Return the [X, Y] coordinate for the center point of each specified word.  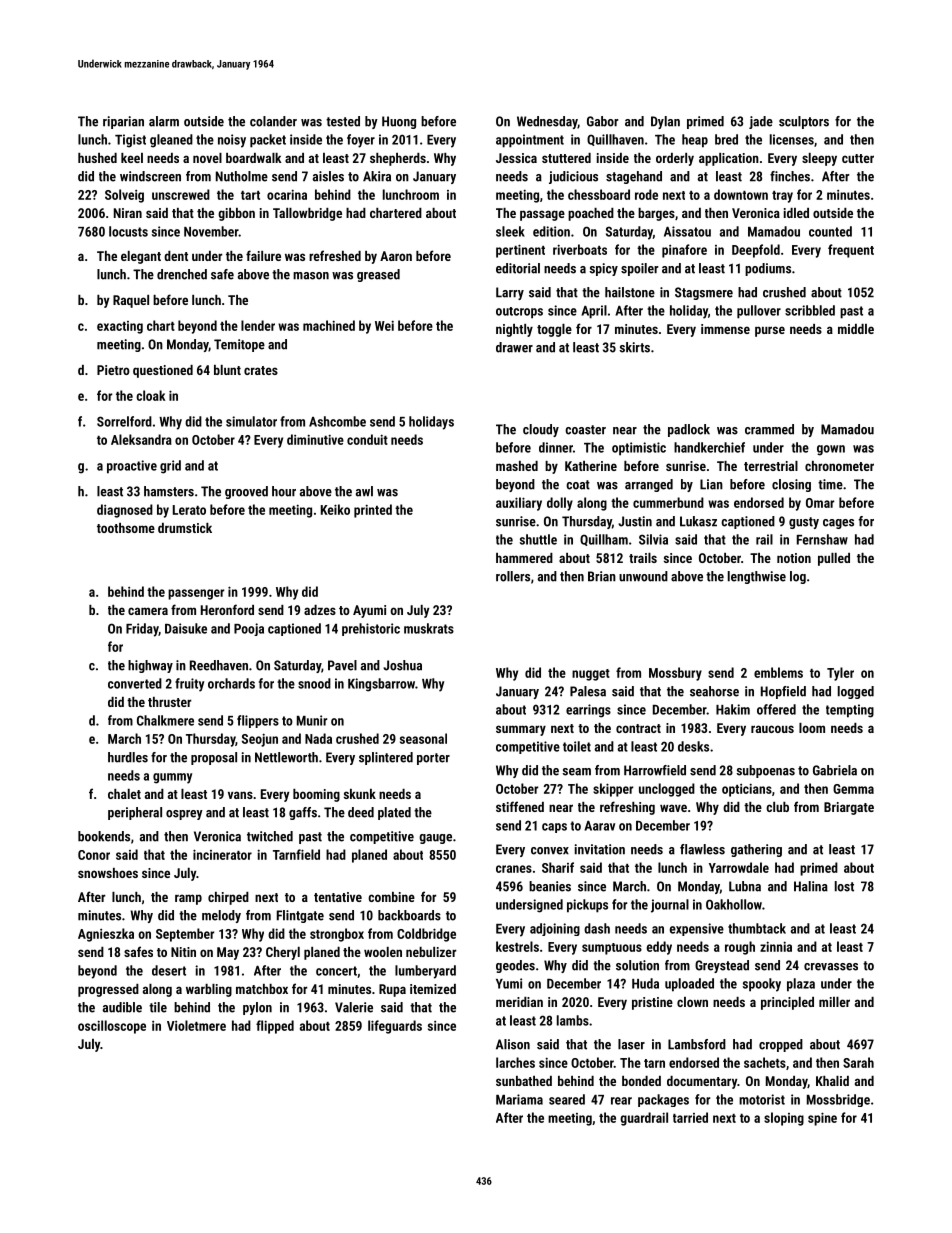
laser [631, 1044]
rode [646, 194]
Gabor [602, 121]
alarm [164, 121]
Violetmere [196, 1025]
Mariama [519, 1099]
